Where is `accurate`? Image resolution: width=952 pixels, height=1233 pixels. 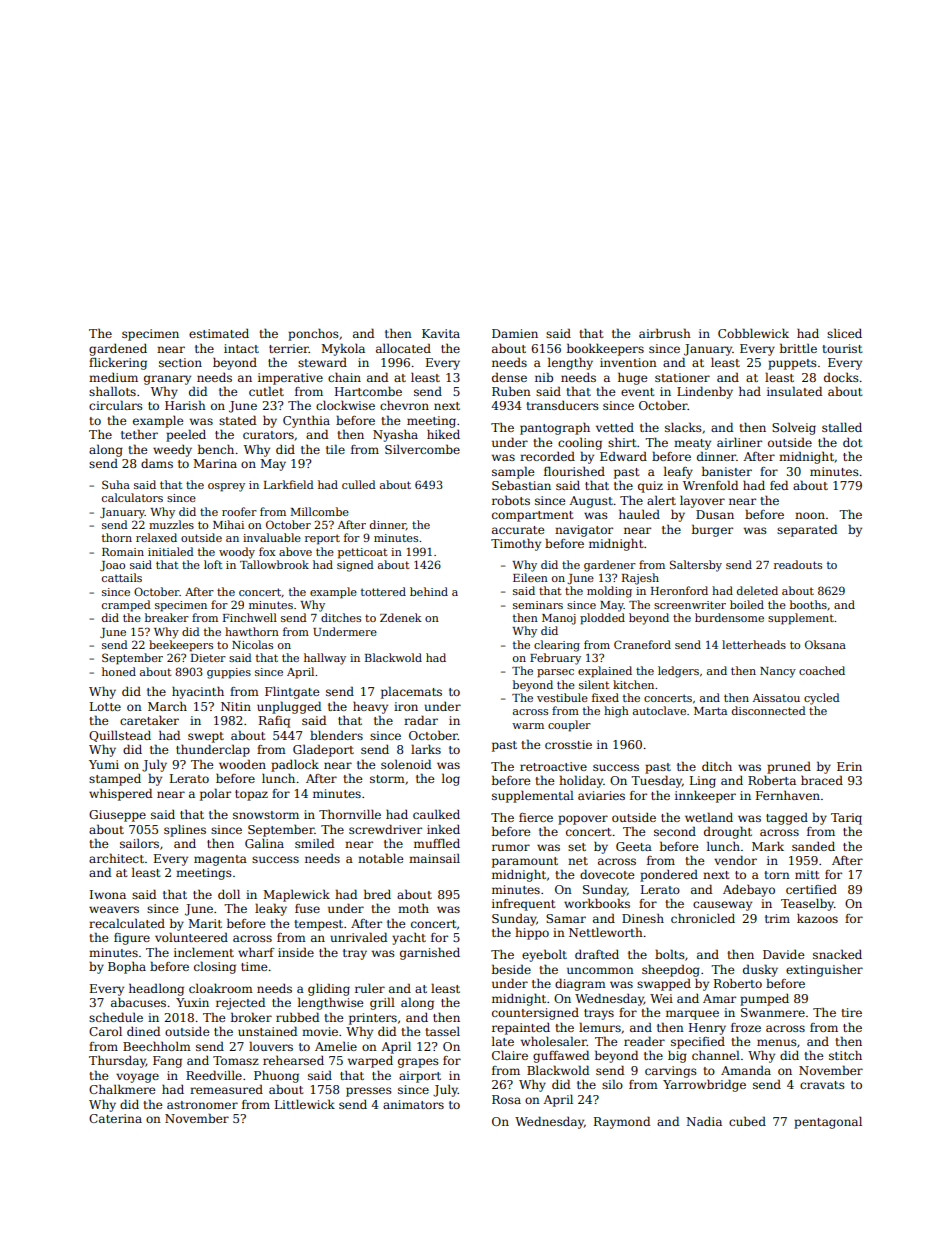
accurate is located at coordinates (518, 530).
